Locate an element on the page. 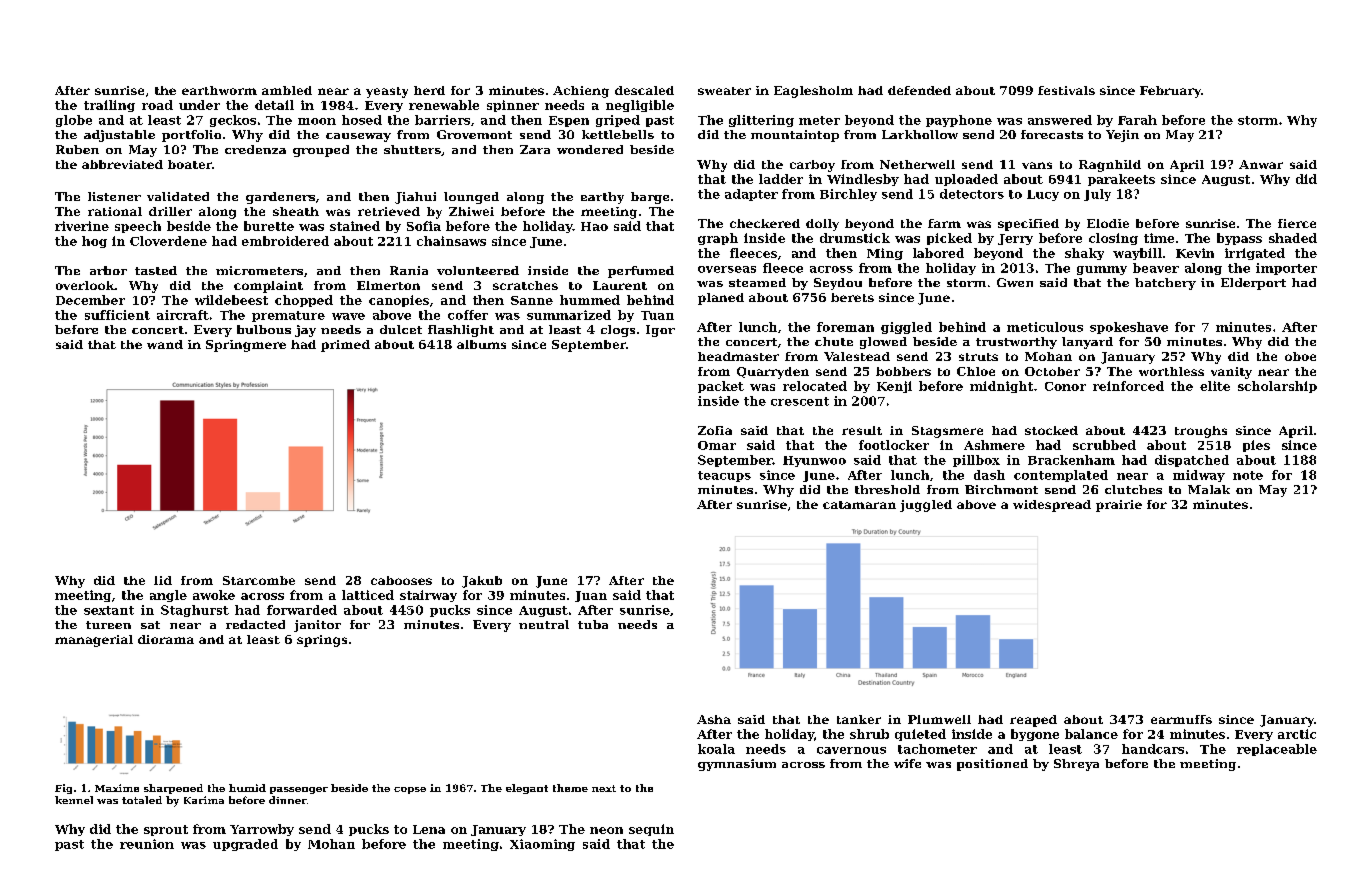  hosed is located at coordinates (362, 120).
